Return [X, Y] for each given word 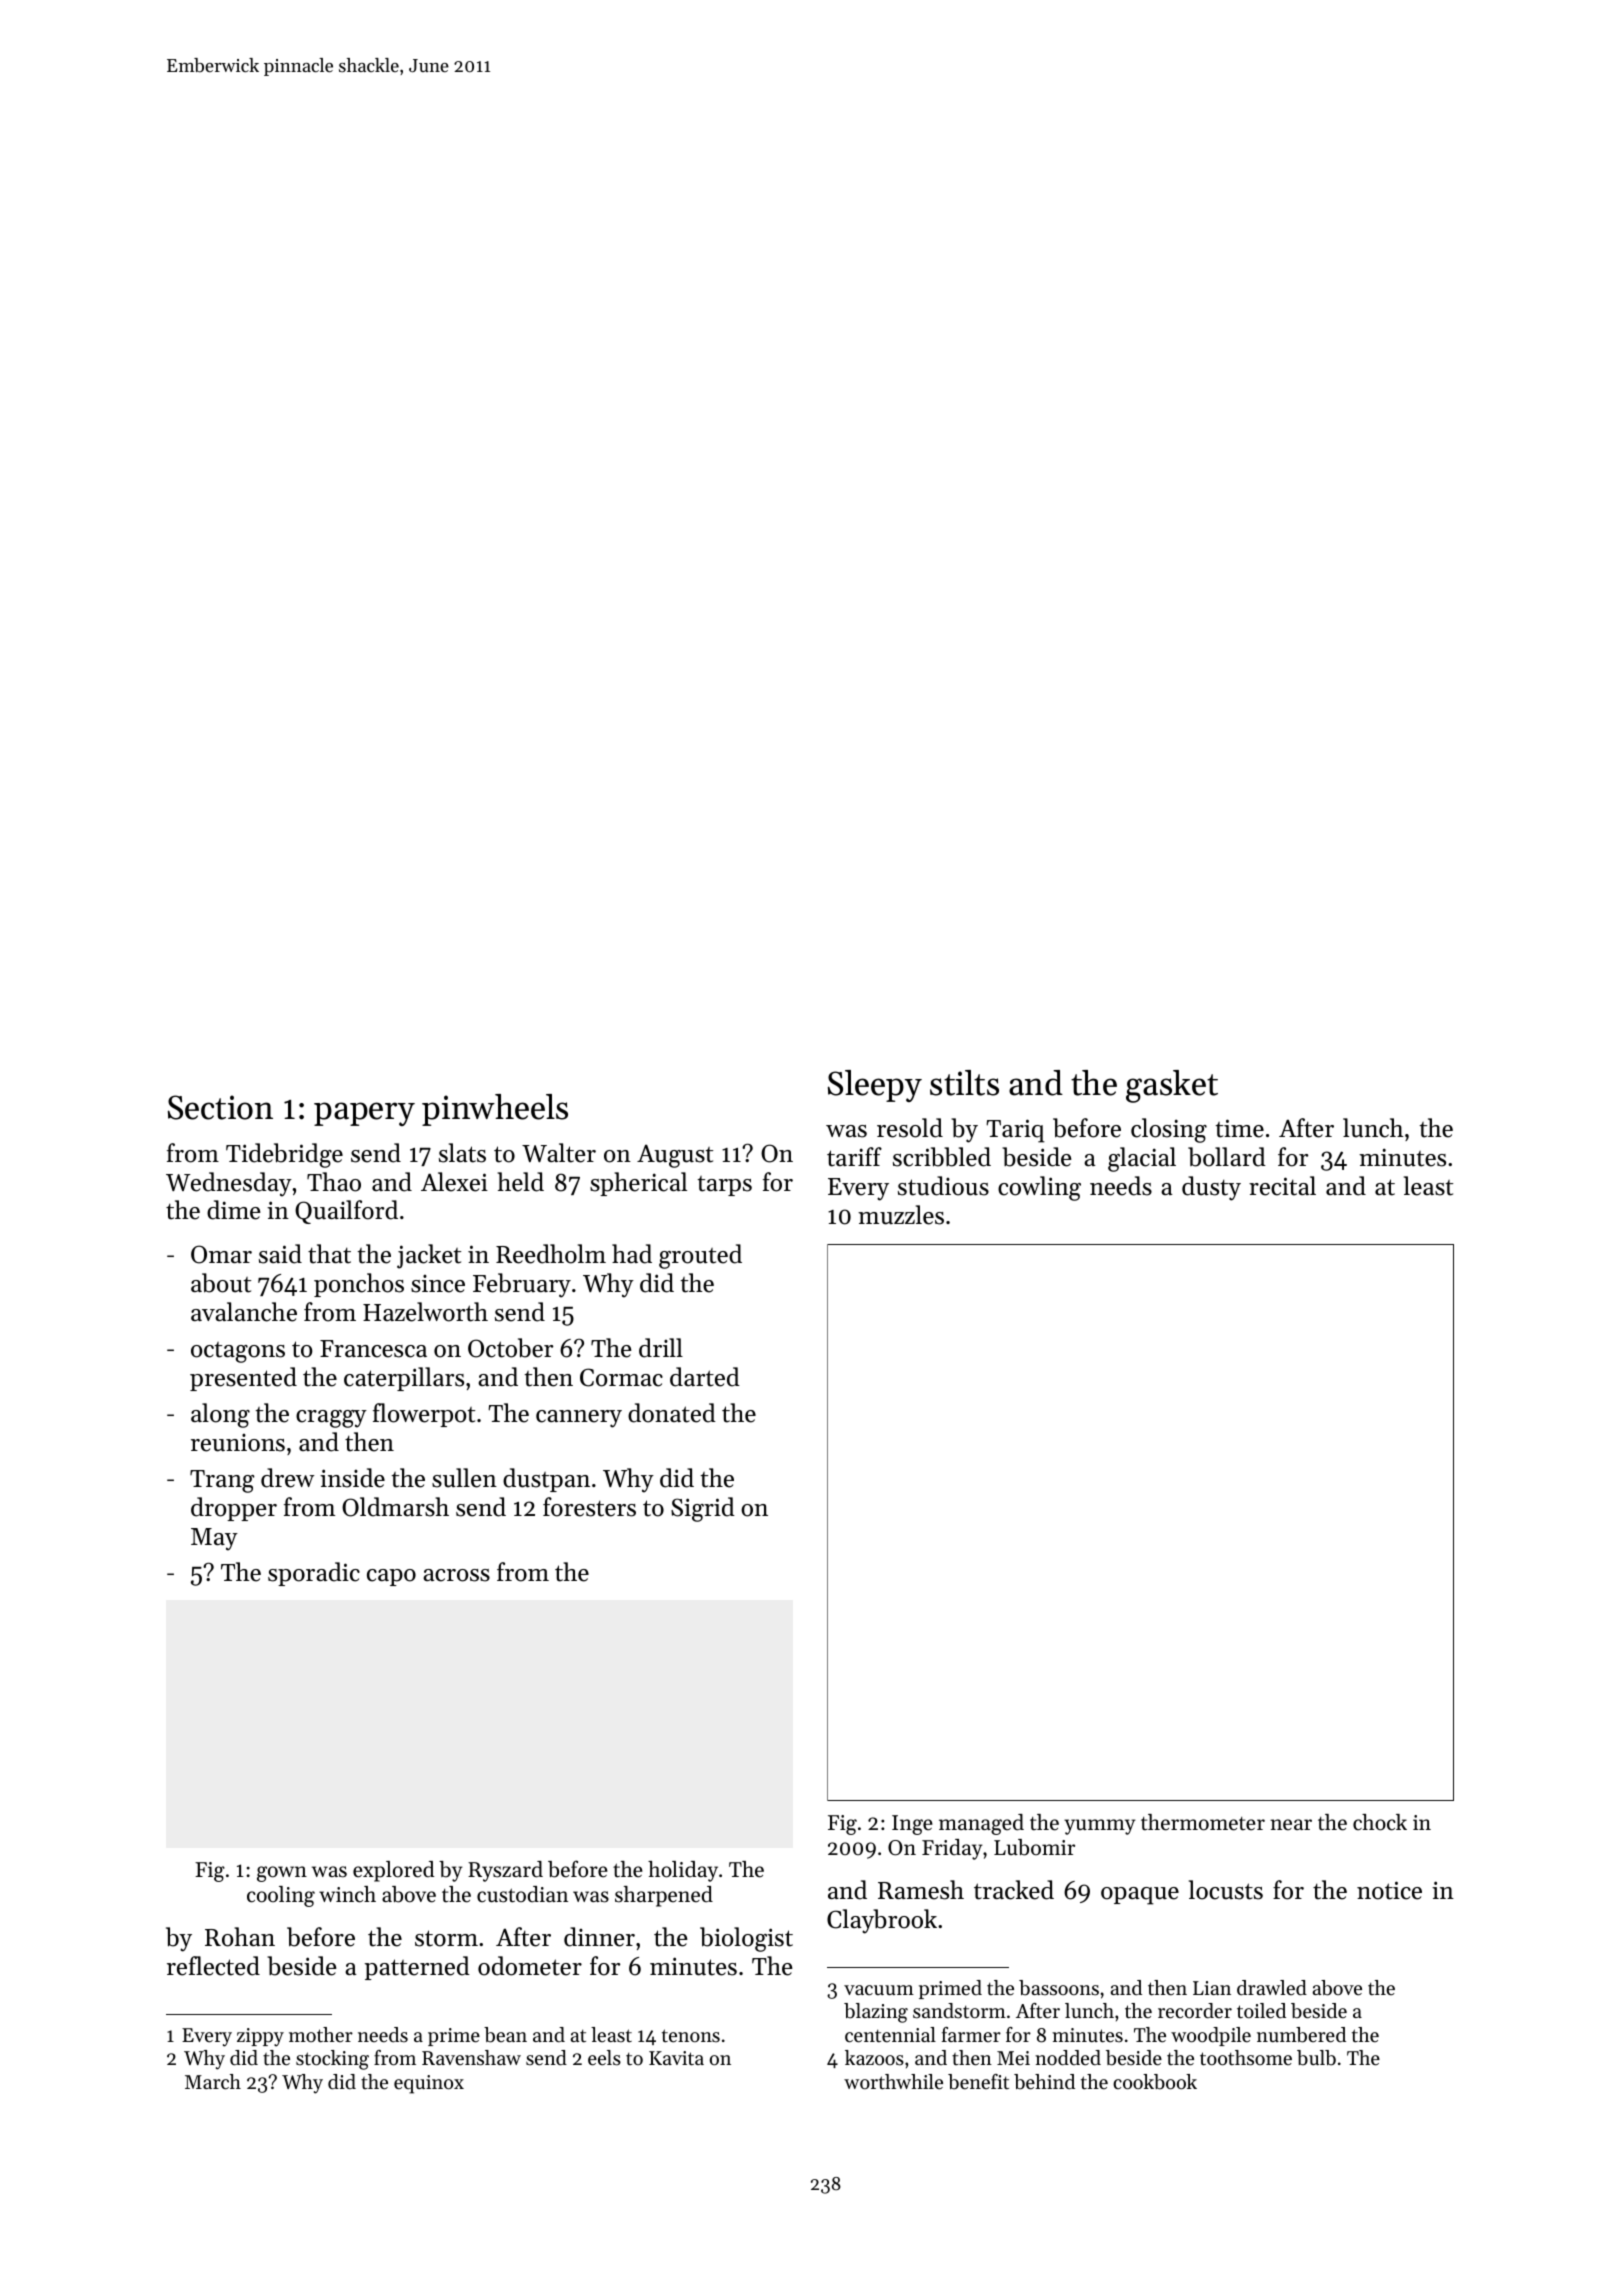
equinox [429, 2084]
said [280, 1254]
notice [1389, 1890]
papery [364, 1114]
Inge [912, 1825]
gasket [1172, 1086]
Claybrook [882, 1921]
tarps [724, 1186]
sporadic [314, 1574]
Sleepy [875, 1086]
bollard [1227, 1157]
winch [347, 1894]
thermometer [1203, 1822]
